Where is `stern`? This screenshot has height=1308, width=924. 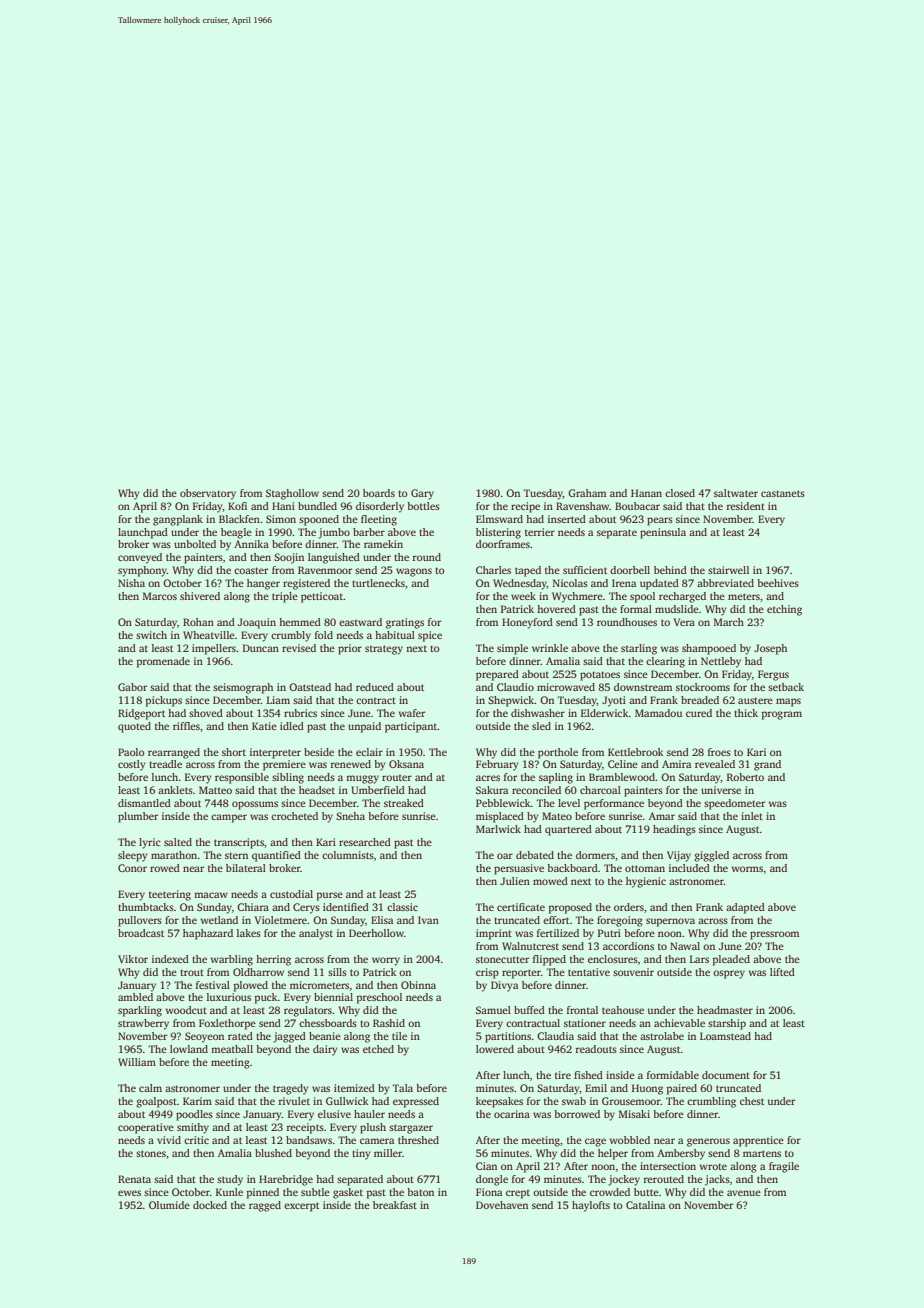 stern is located at coordinates (236, 855).
